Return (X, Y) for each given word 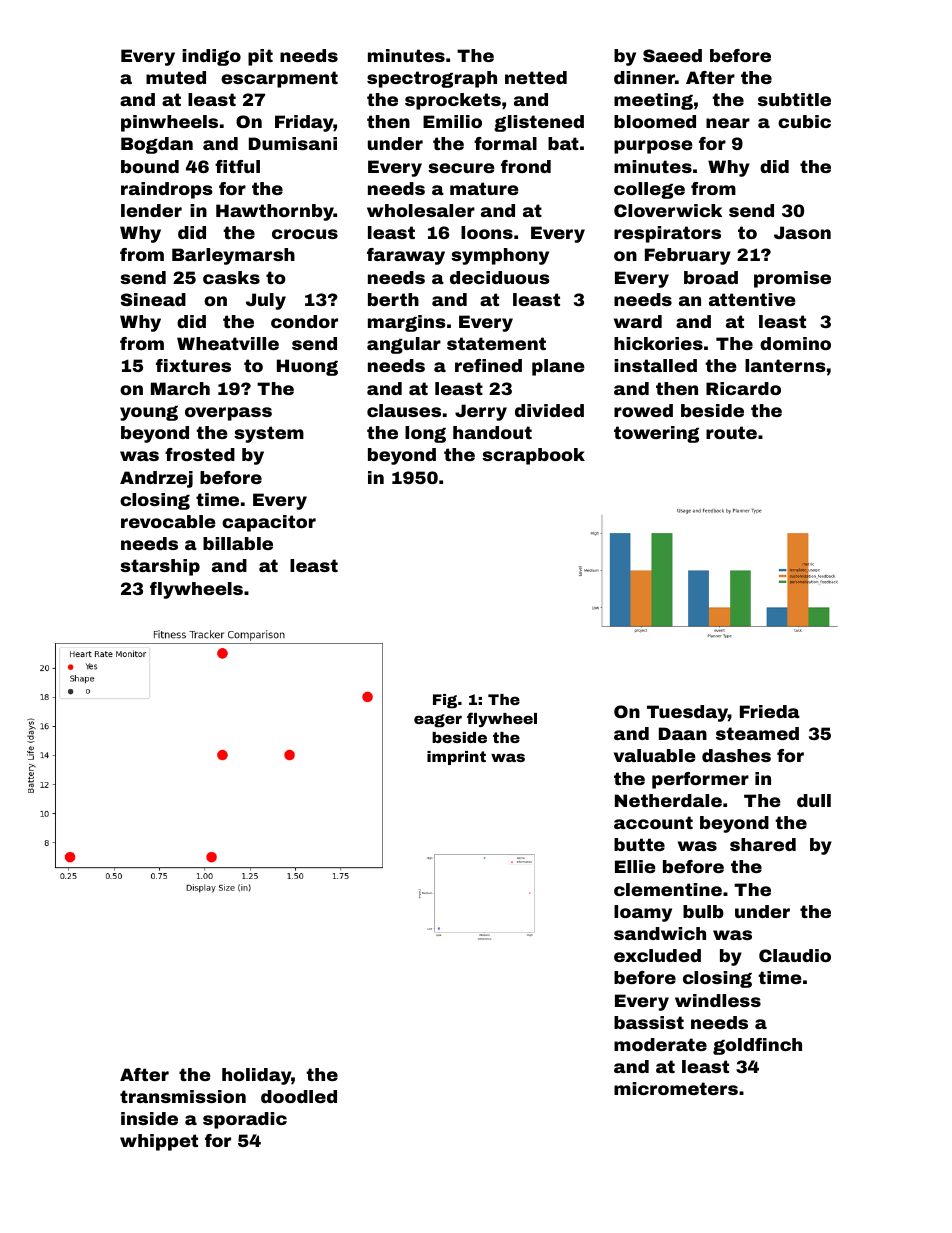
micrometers (676, 1088)
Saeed (672, 55)
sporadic (245, 1120)
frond (526, 166)
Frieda (770, 711)
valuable (655, 755)
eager (438, 720)
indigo (211, 57)
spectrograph (432, 79)
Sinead (153, 299)
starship (160, 567)
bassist (649, 1022)
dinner (644, 77)
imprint (456, 758)
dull (814, 800)
